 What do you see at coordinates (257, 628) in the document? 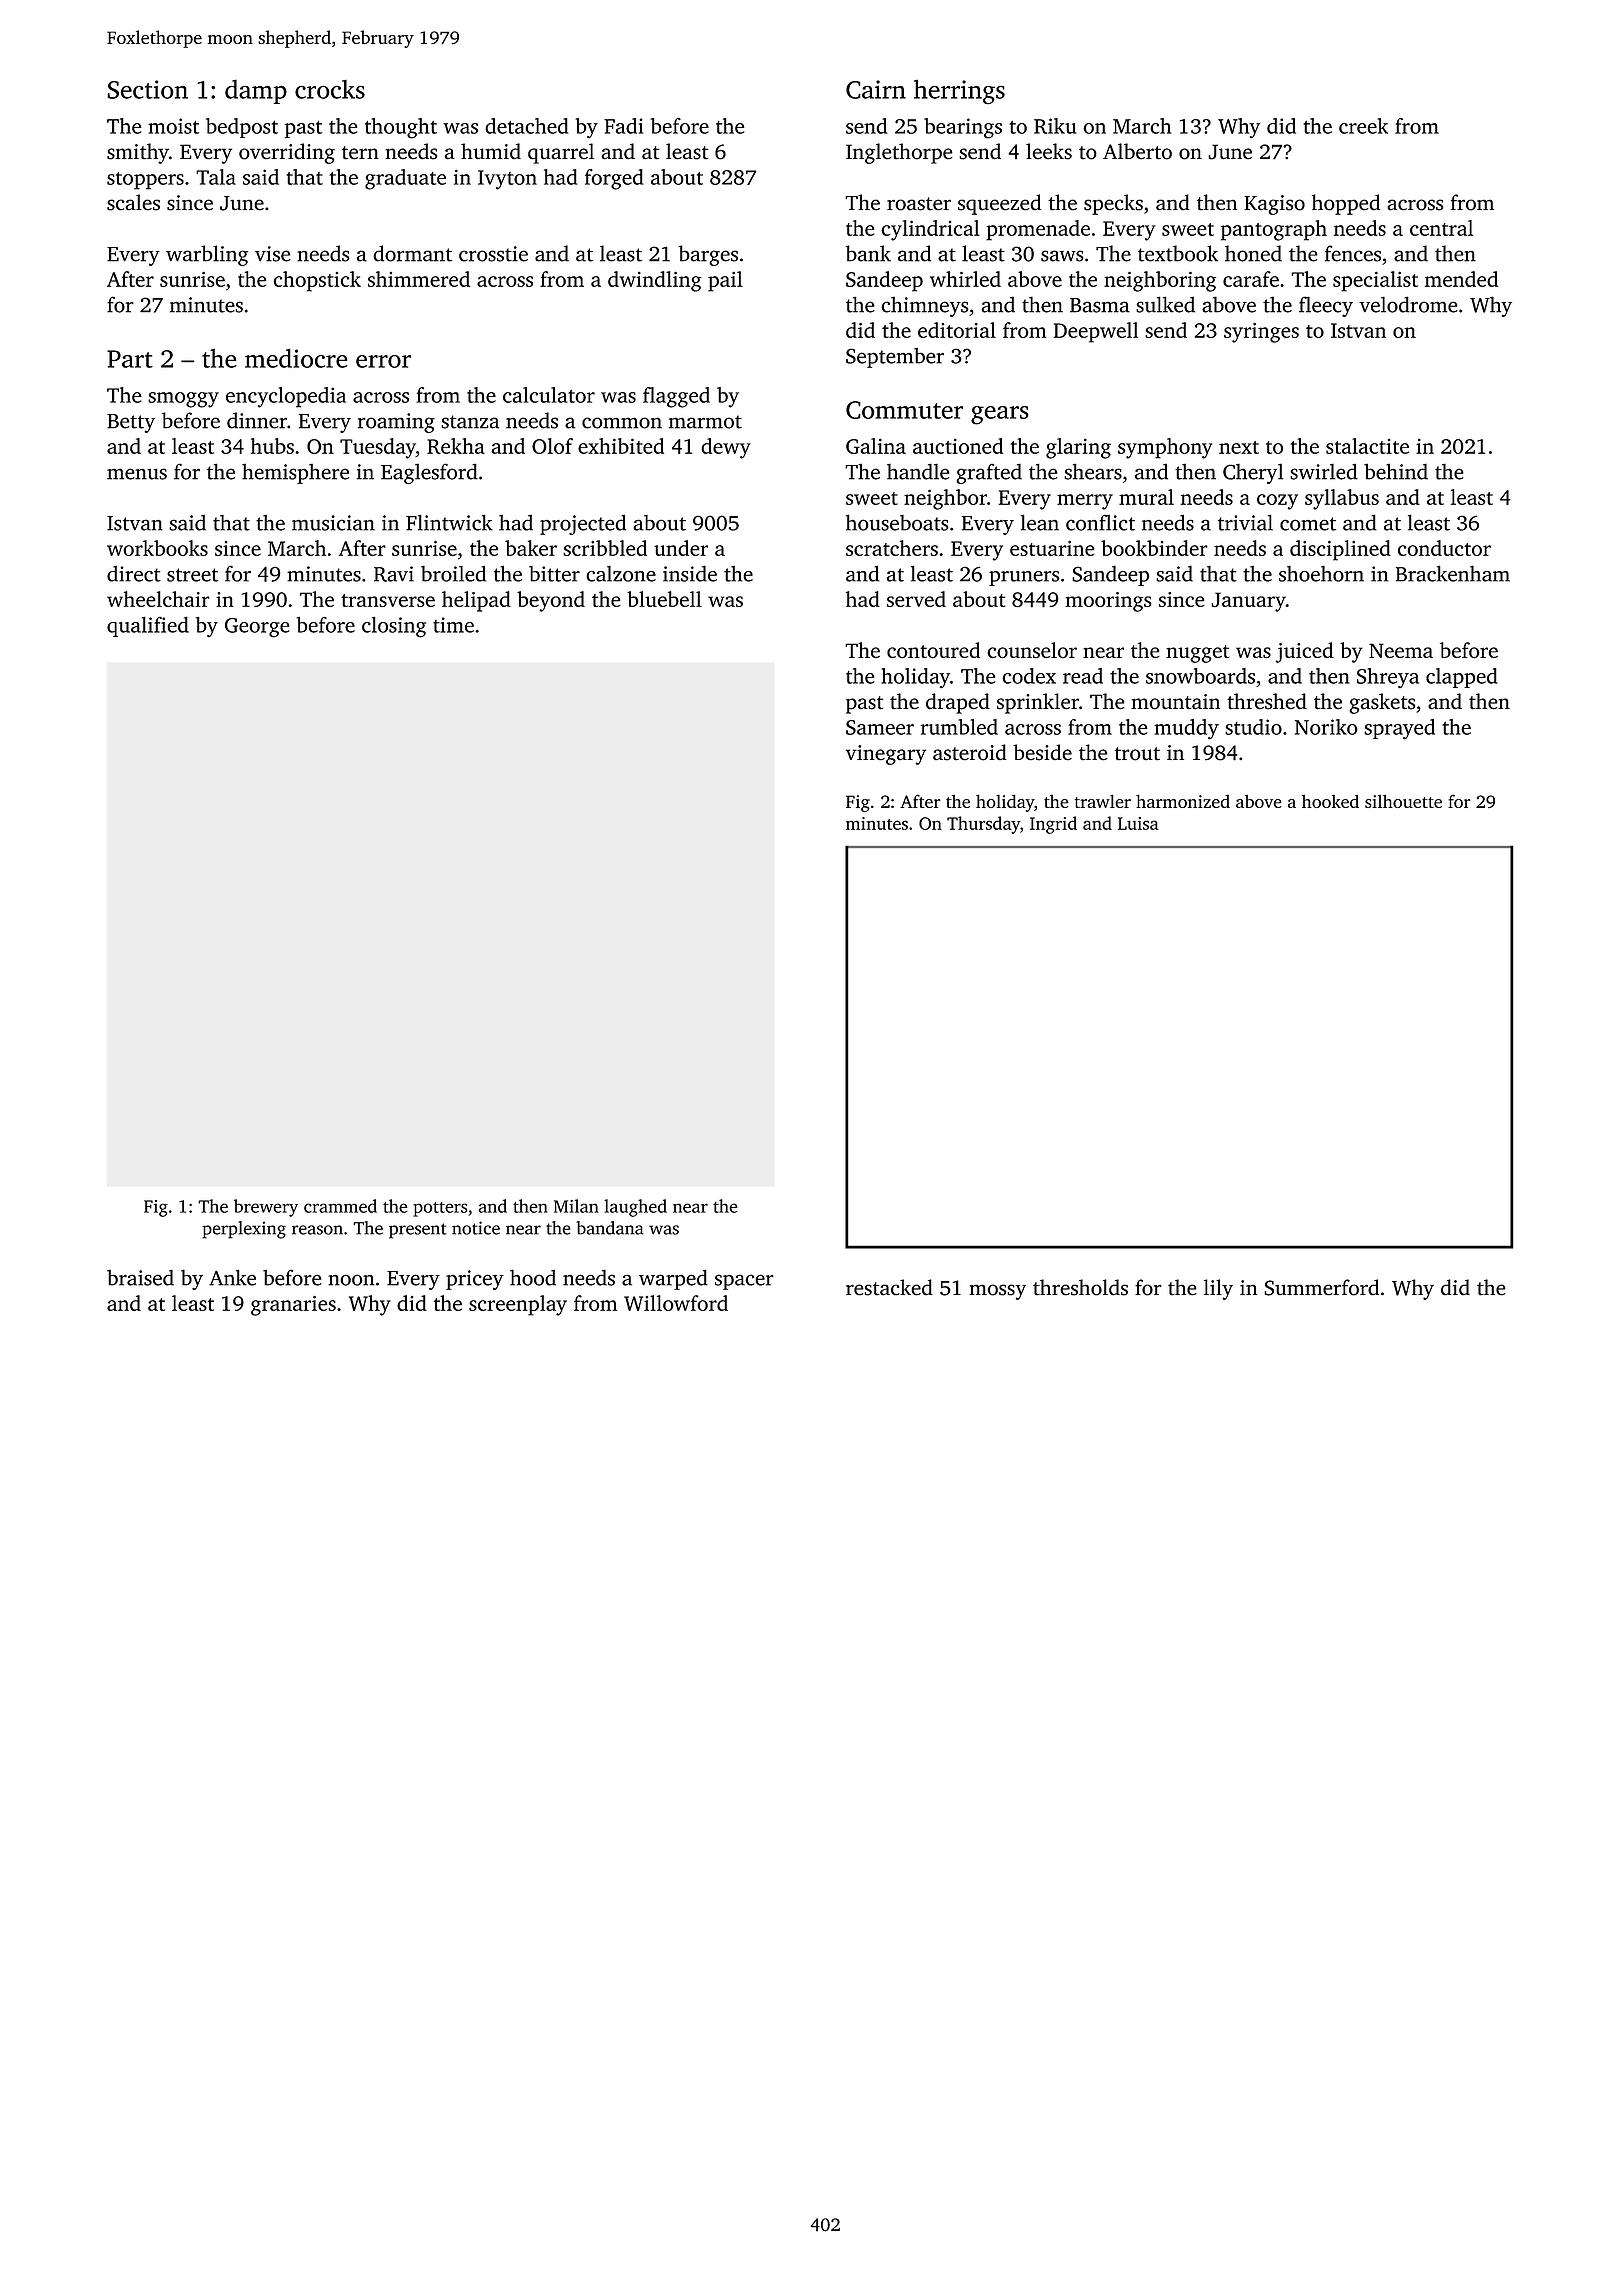
I see `George` at bounding box center [257, 628].
